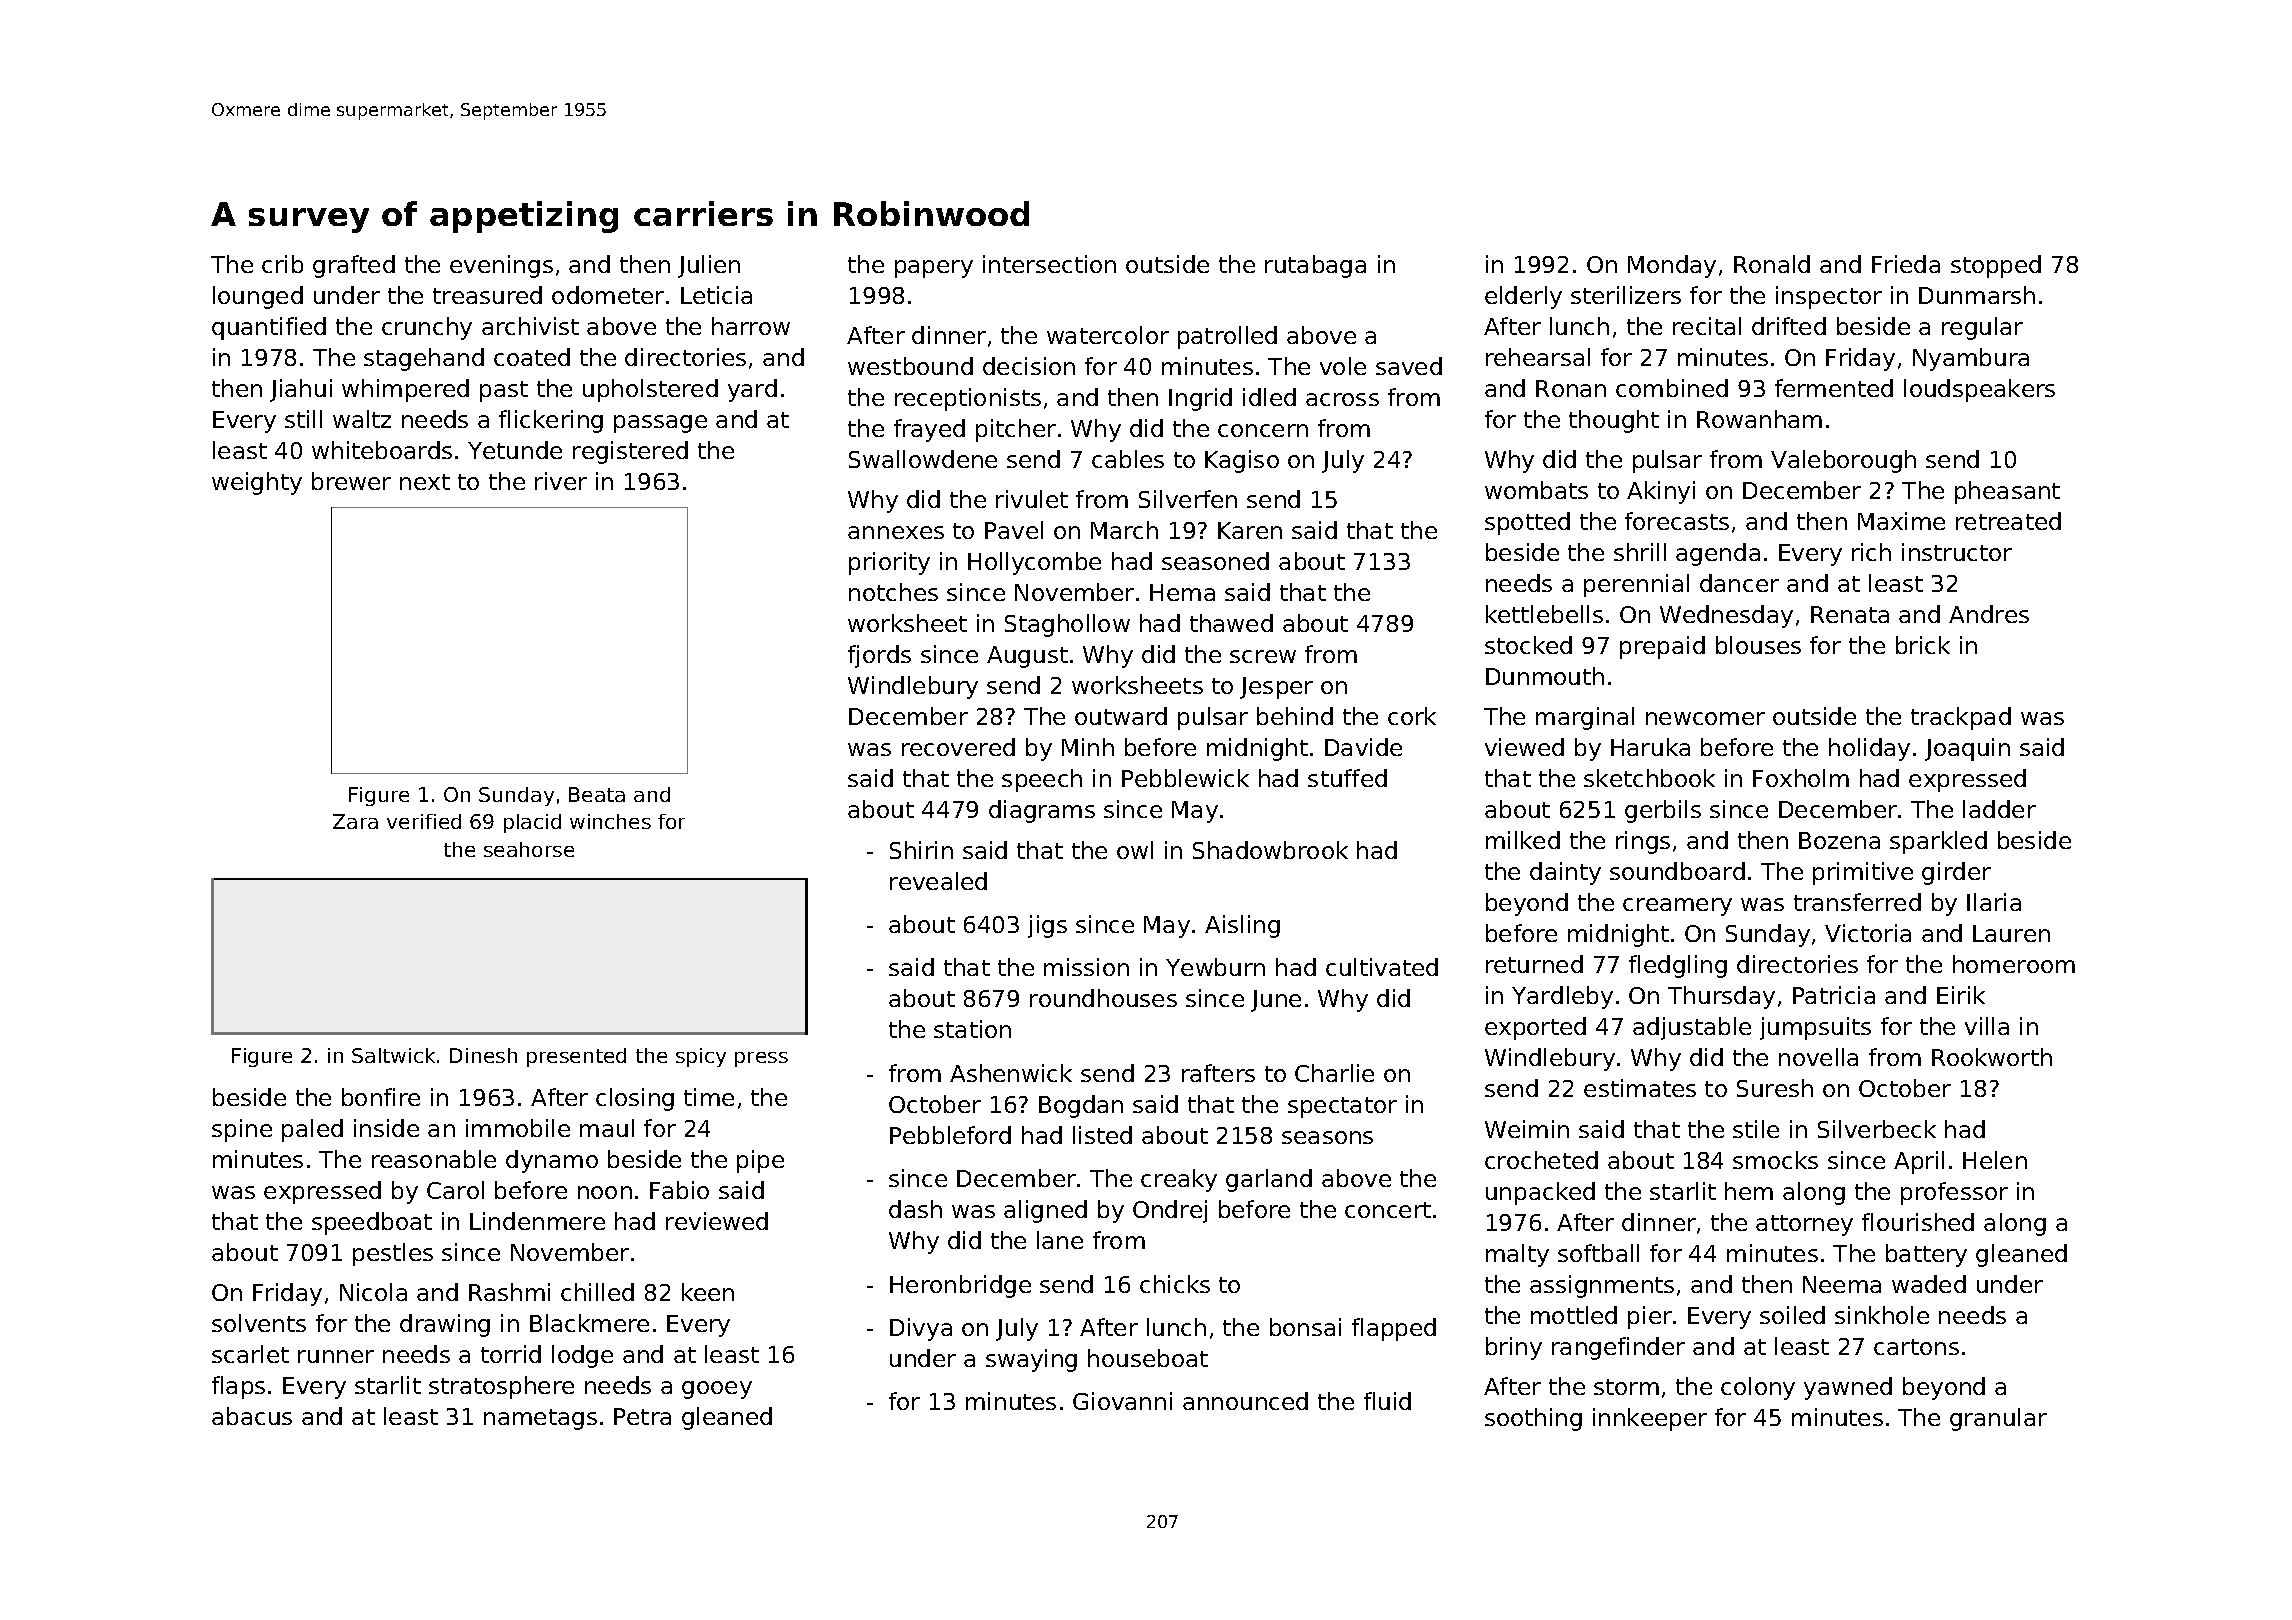 The height and width of the screenshot is (1620, 2292). Describe the element at coordinates (501, 266) in the screenshot. I see `evenings` at that location.
